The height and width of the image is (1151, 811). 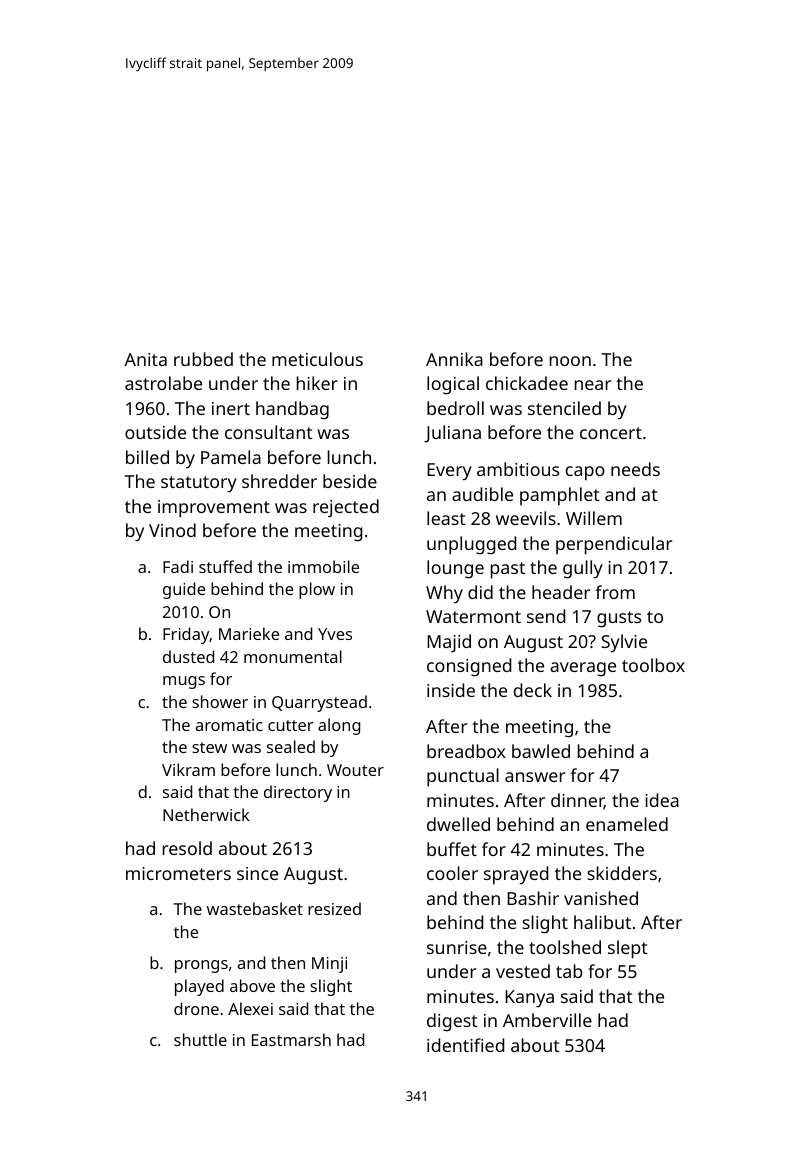 I want to click on rubbed, so click(x=203, y=359).
